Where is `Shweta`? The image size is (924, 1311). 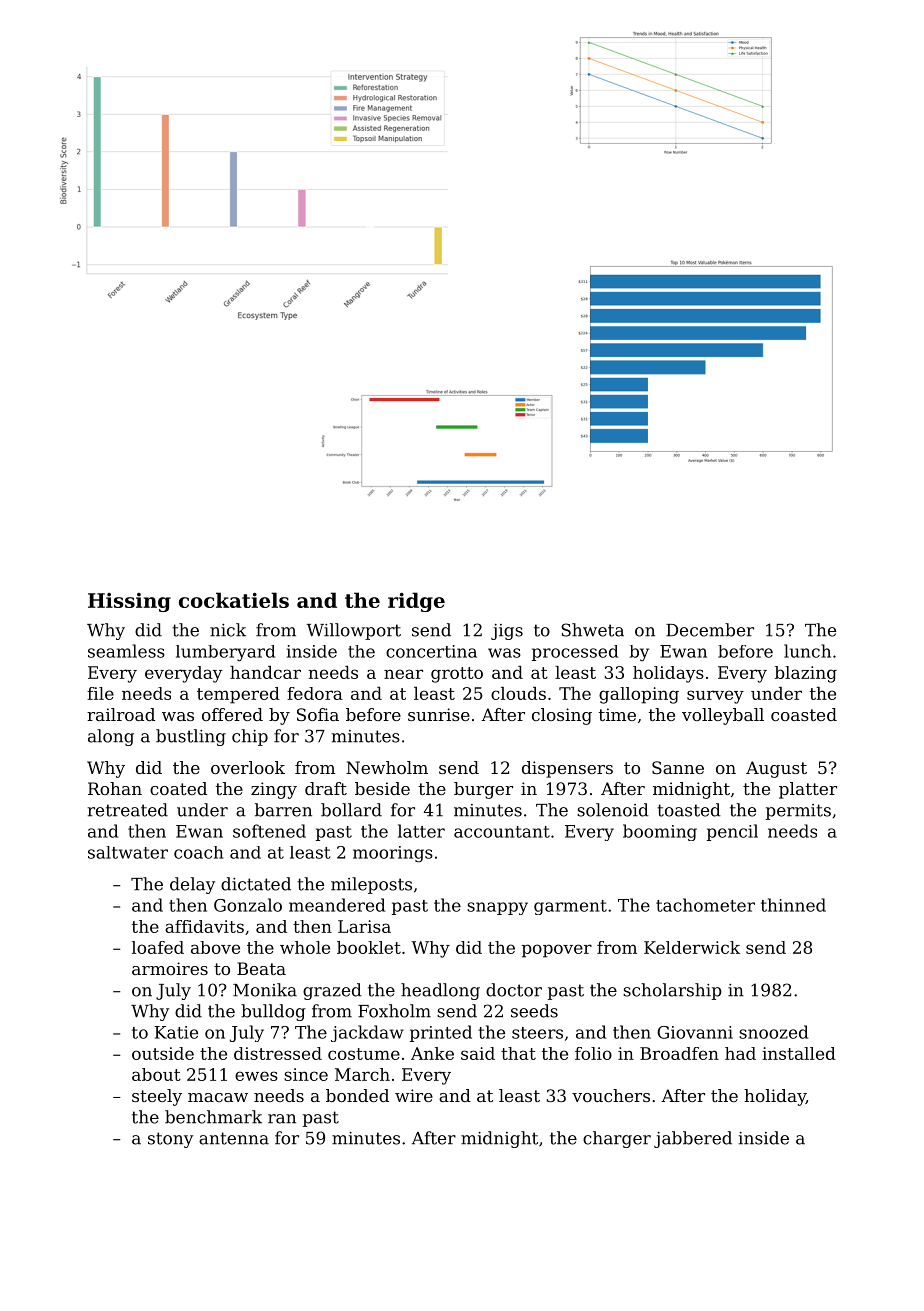
Shweta is located at coordinates (592, 630).
